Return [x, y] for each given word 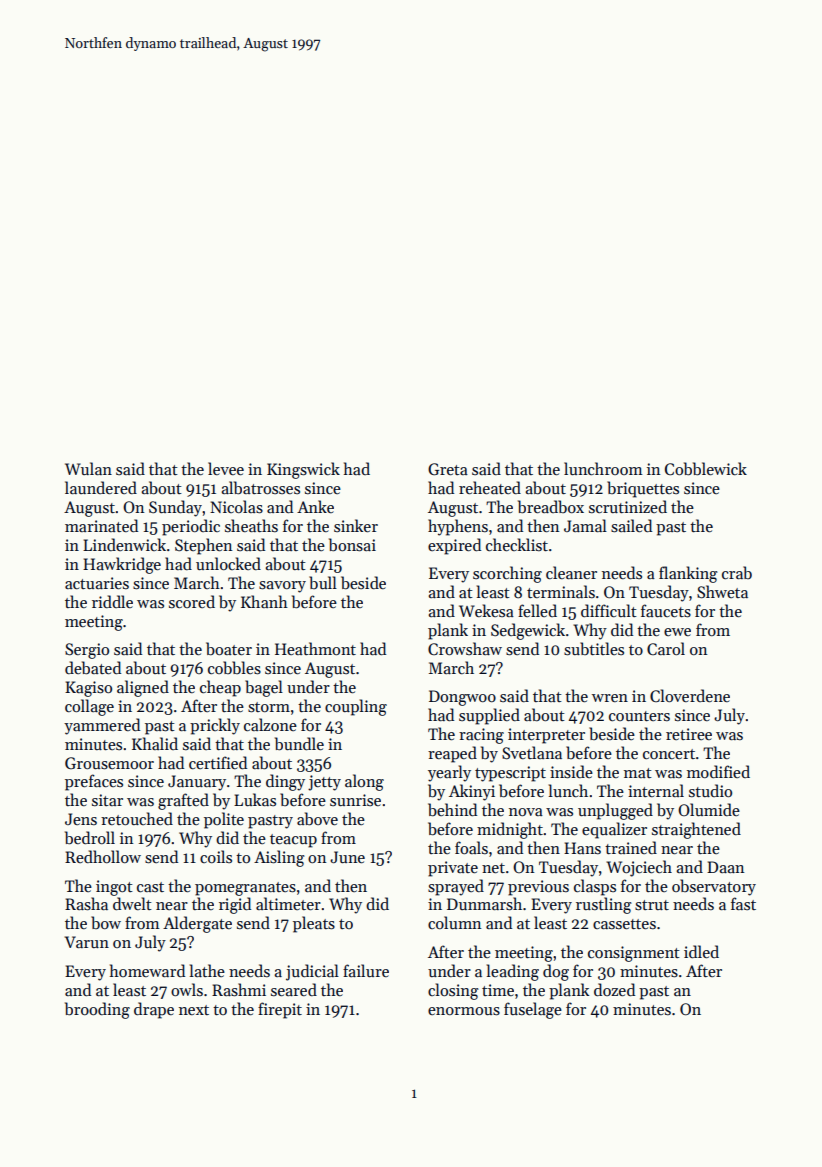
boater [229, 649]
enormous [464, 1011]
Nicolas [236, 507]
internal [656, 790]
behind [452, 810]
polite [224, 820]
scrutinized [628, 506]
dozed [614, 990]
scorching [507, 574]
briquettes [643, 489]
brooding [97, 1010]
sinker [356, 526]
